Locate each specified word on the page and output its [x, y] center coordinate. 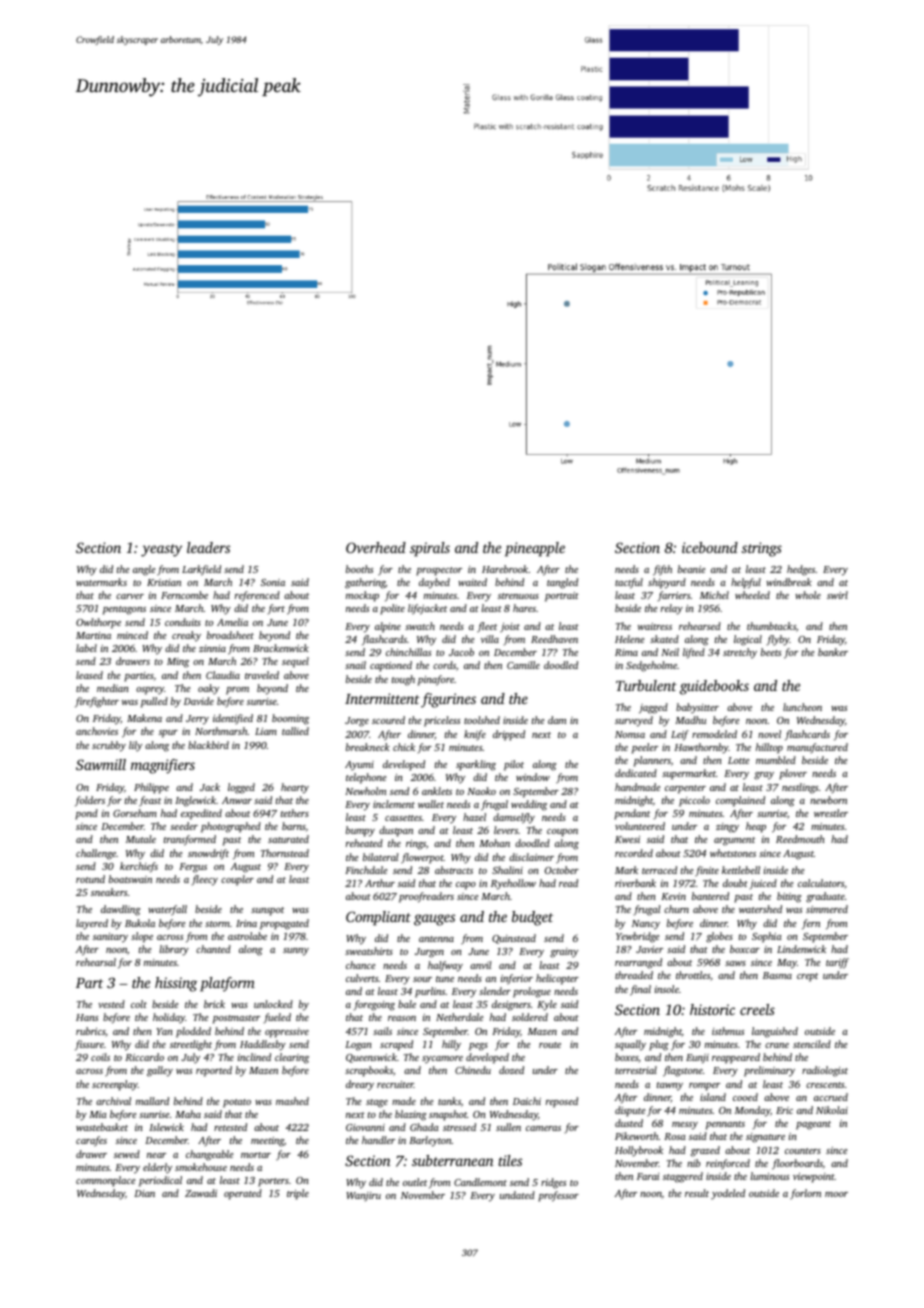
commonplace [105, 1181]
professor [558, 1196]
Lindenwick [801, 949]
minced [132, 635]
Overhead [376, 547]
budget [532, 918]
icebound [710, 547]
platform [227, 984]
